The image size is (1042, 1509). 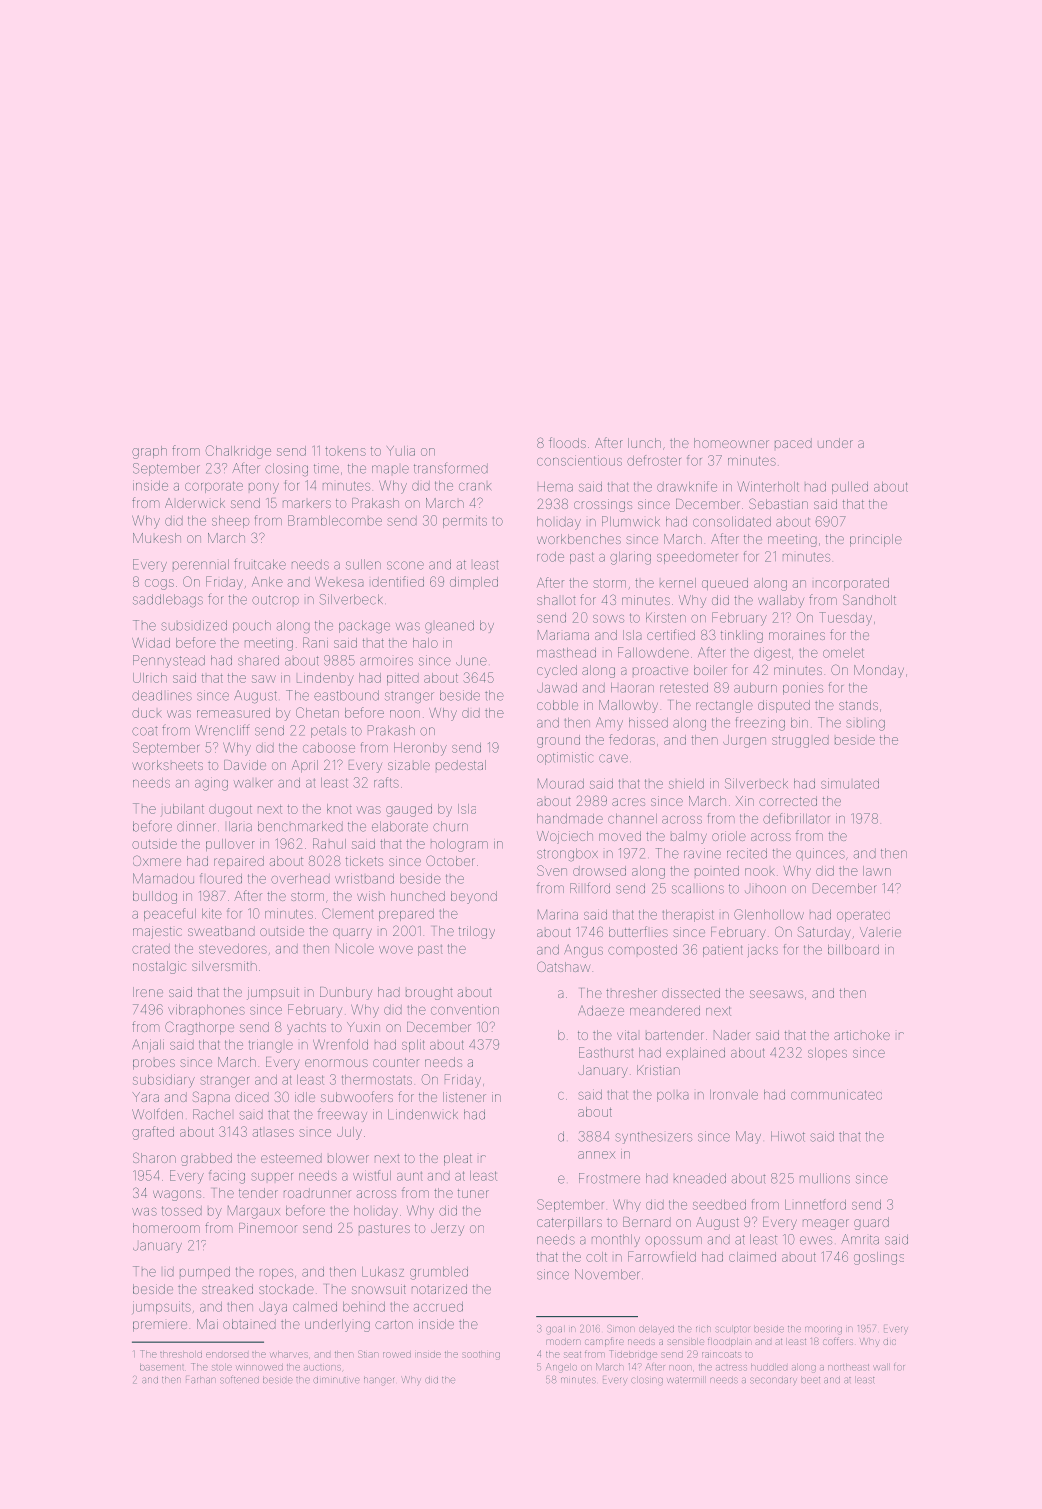 I want to click on floods, so click(x=567, y=442).
